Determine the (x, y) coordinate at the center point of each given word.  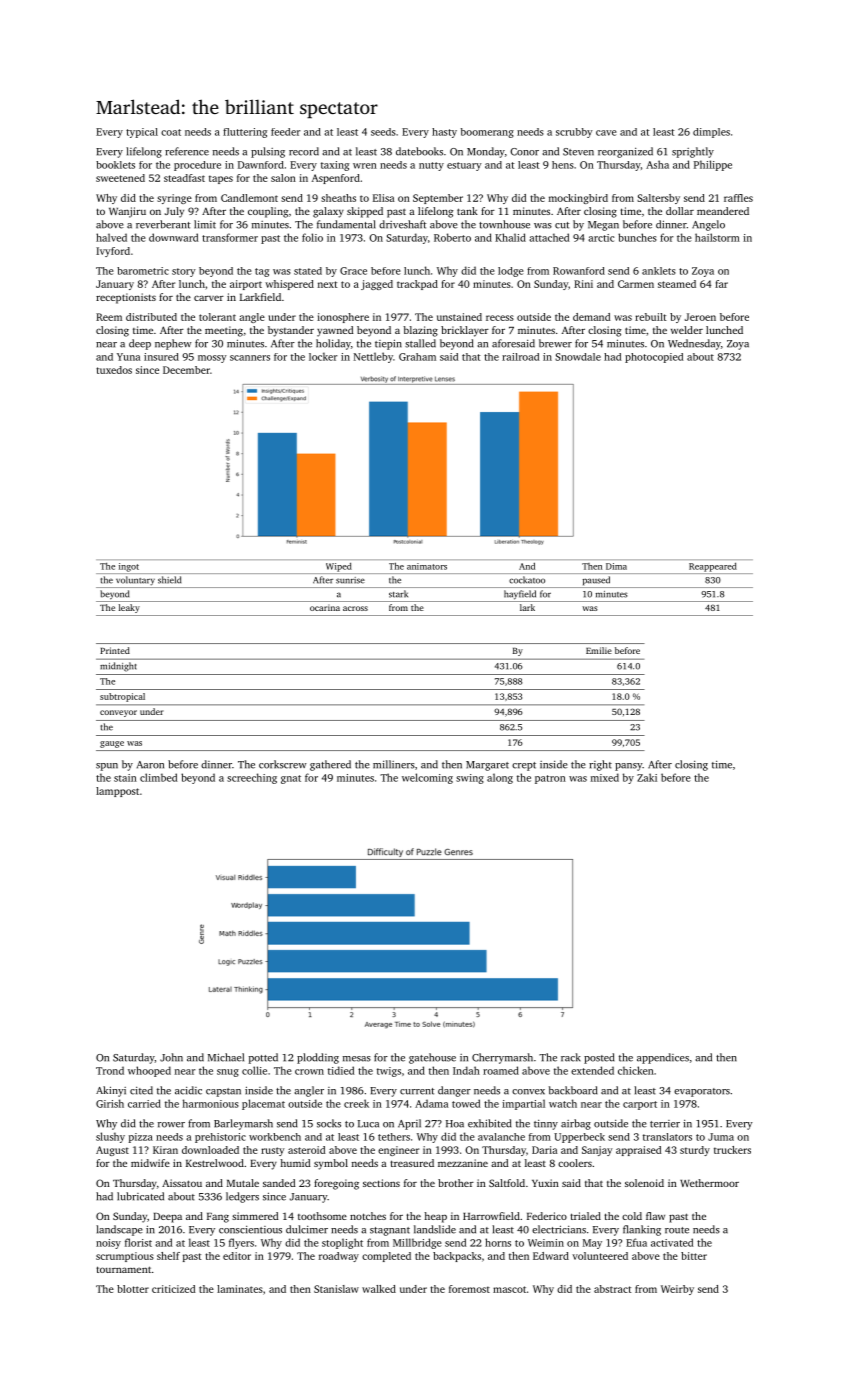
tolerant (217, 317)
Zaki (647, 777)
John (171, 1057)
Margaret (487, 766)
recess (500, 318)
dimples (711, 133)
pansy (628, 767)
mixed (605, 777)
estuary (464, 166)
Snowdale (578, 357)
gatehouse (432, 1058)
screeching (252, 778)
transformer (230, 237)
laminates (240, 1289)
